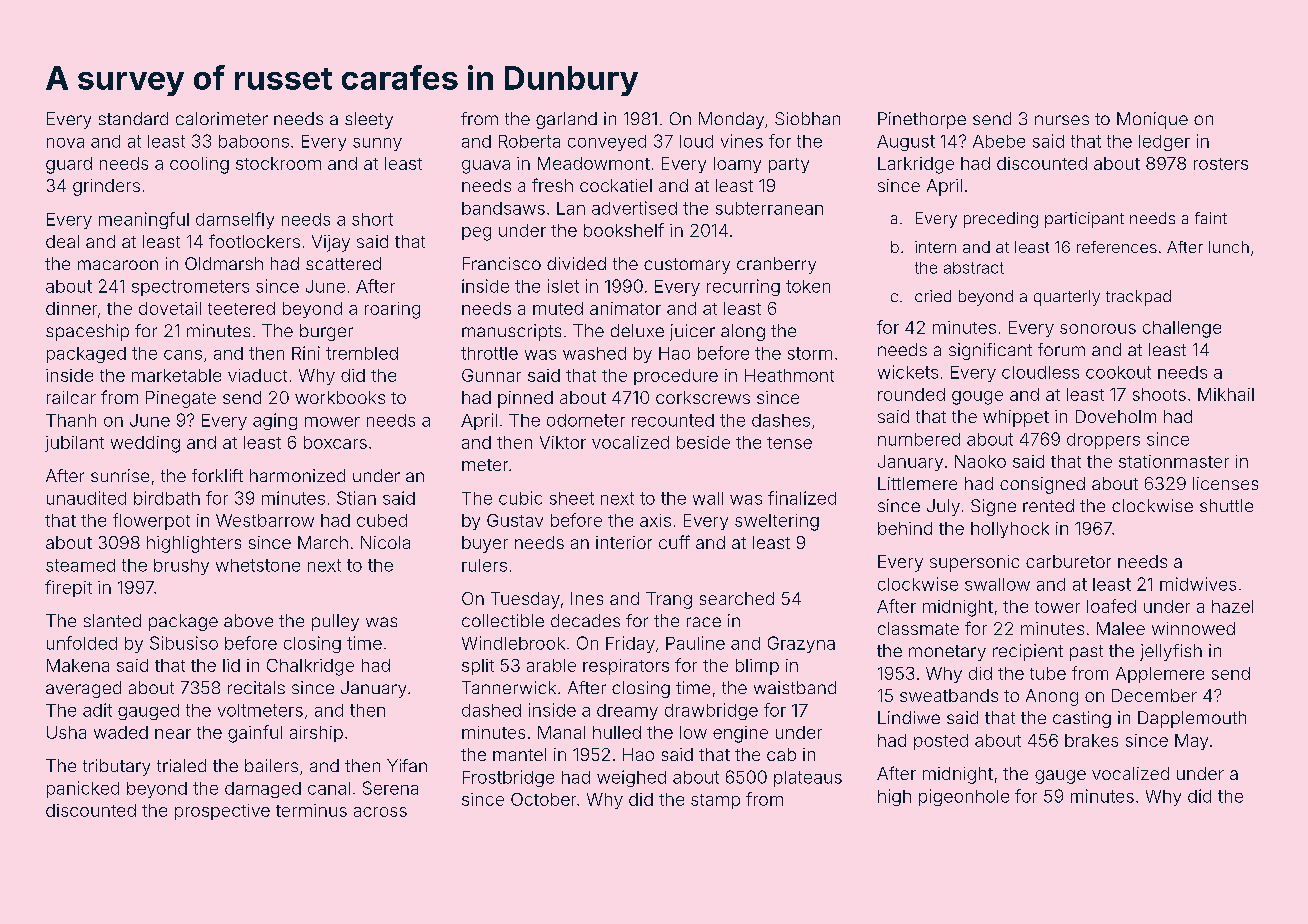  What do you see at coordinates (343, 263) in the page?
I see `scattered` at bounding box center [343, 263].
